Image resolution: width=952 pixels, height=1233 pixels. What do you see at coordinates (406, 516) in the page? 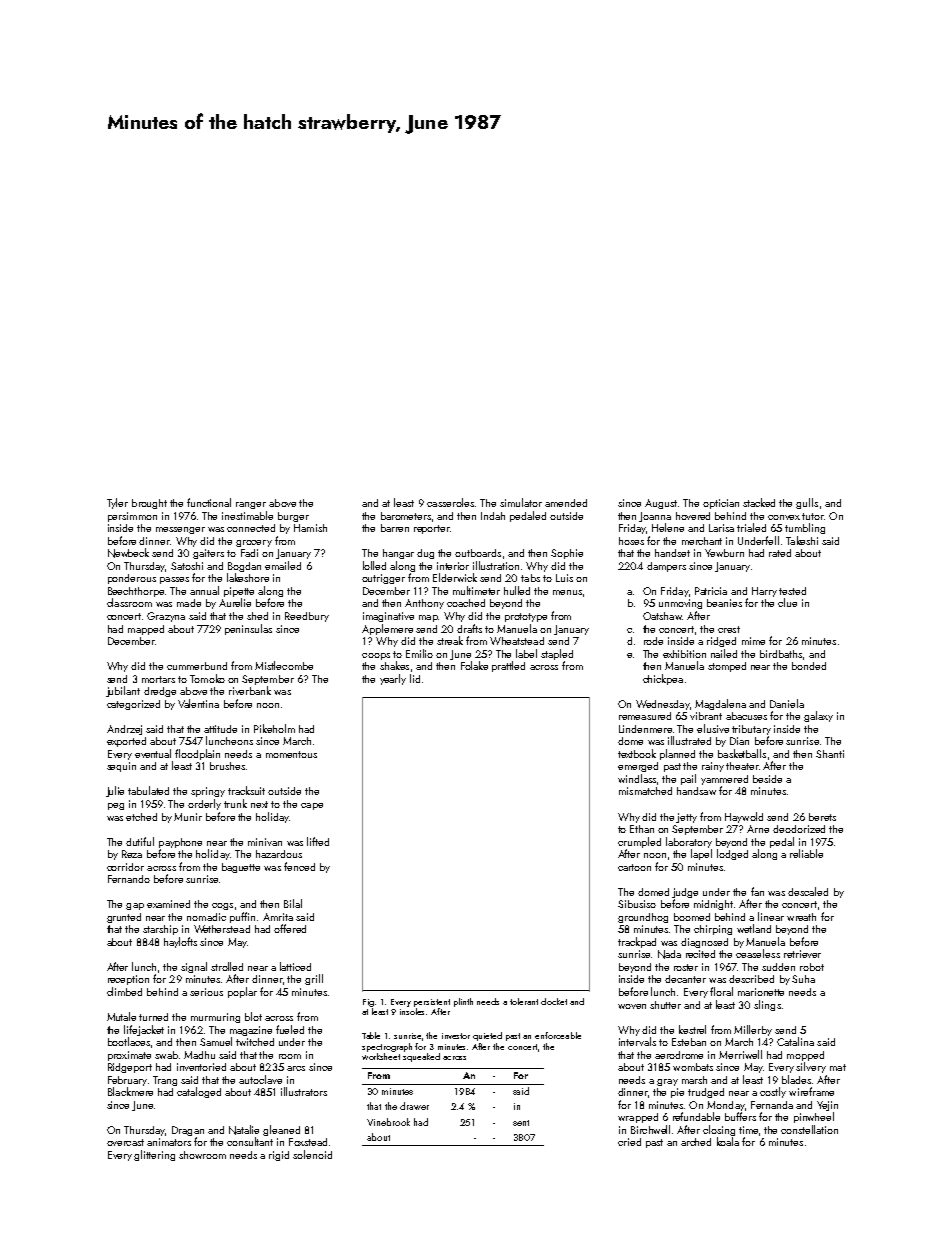
I see `barometers` at bounding box center [406, 516].
